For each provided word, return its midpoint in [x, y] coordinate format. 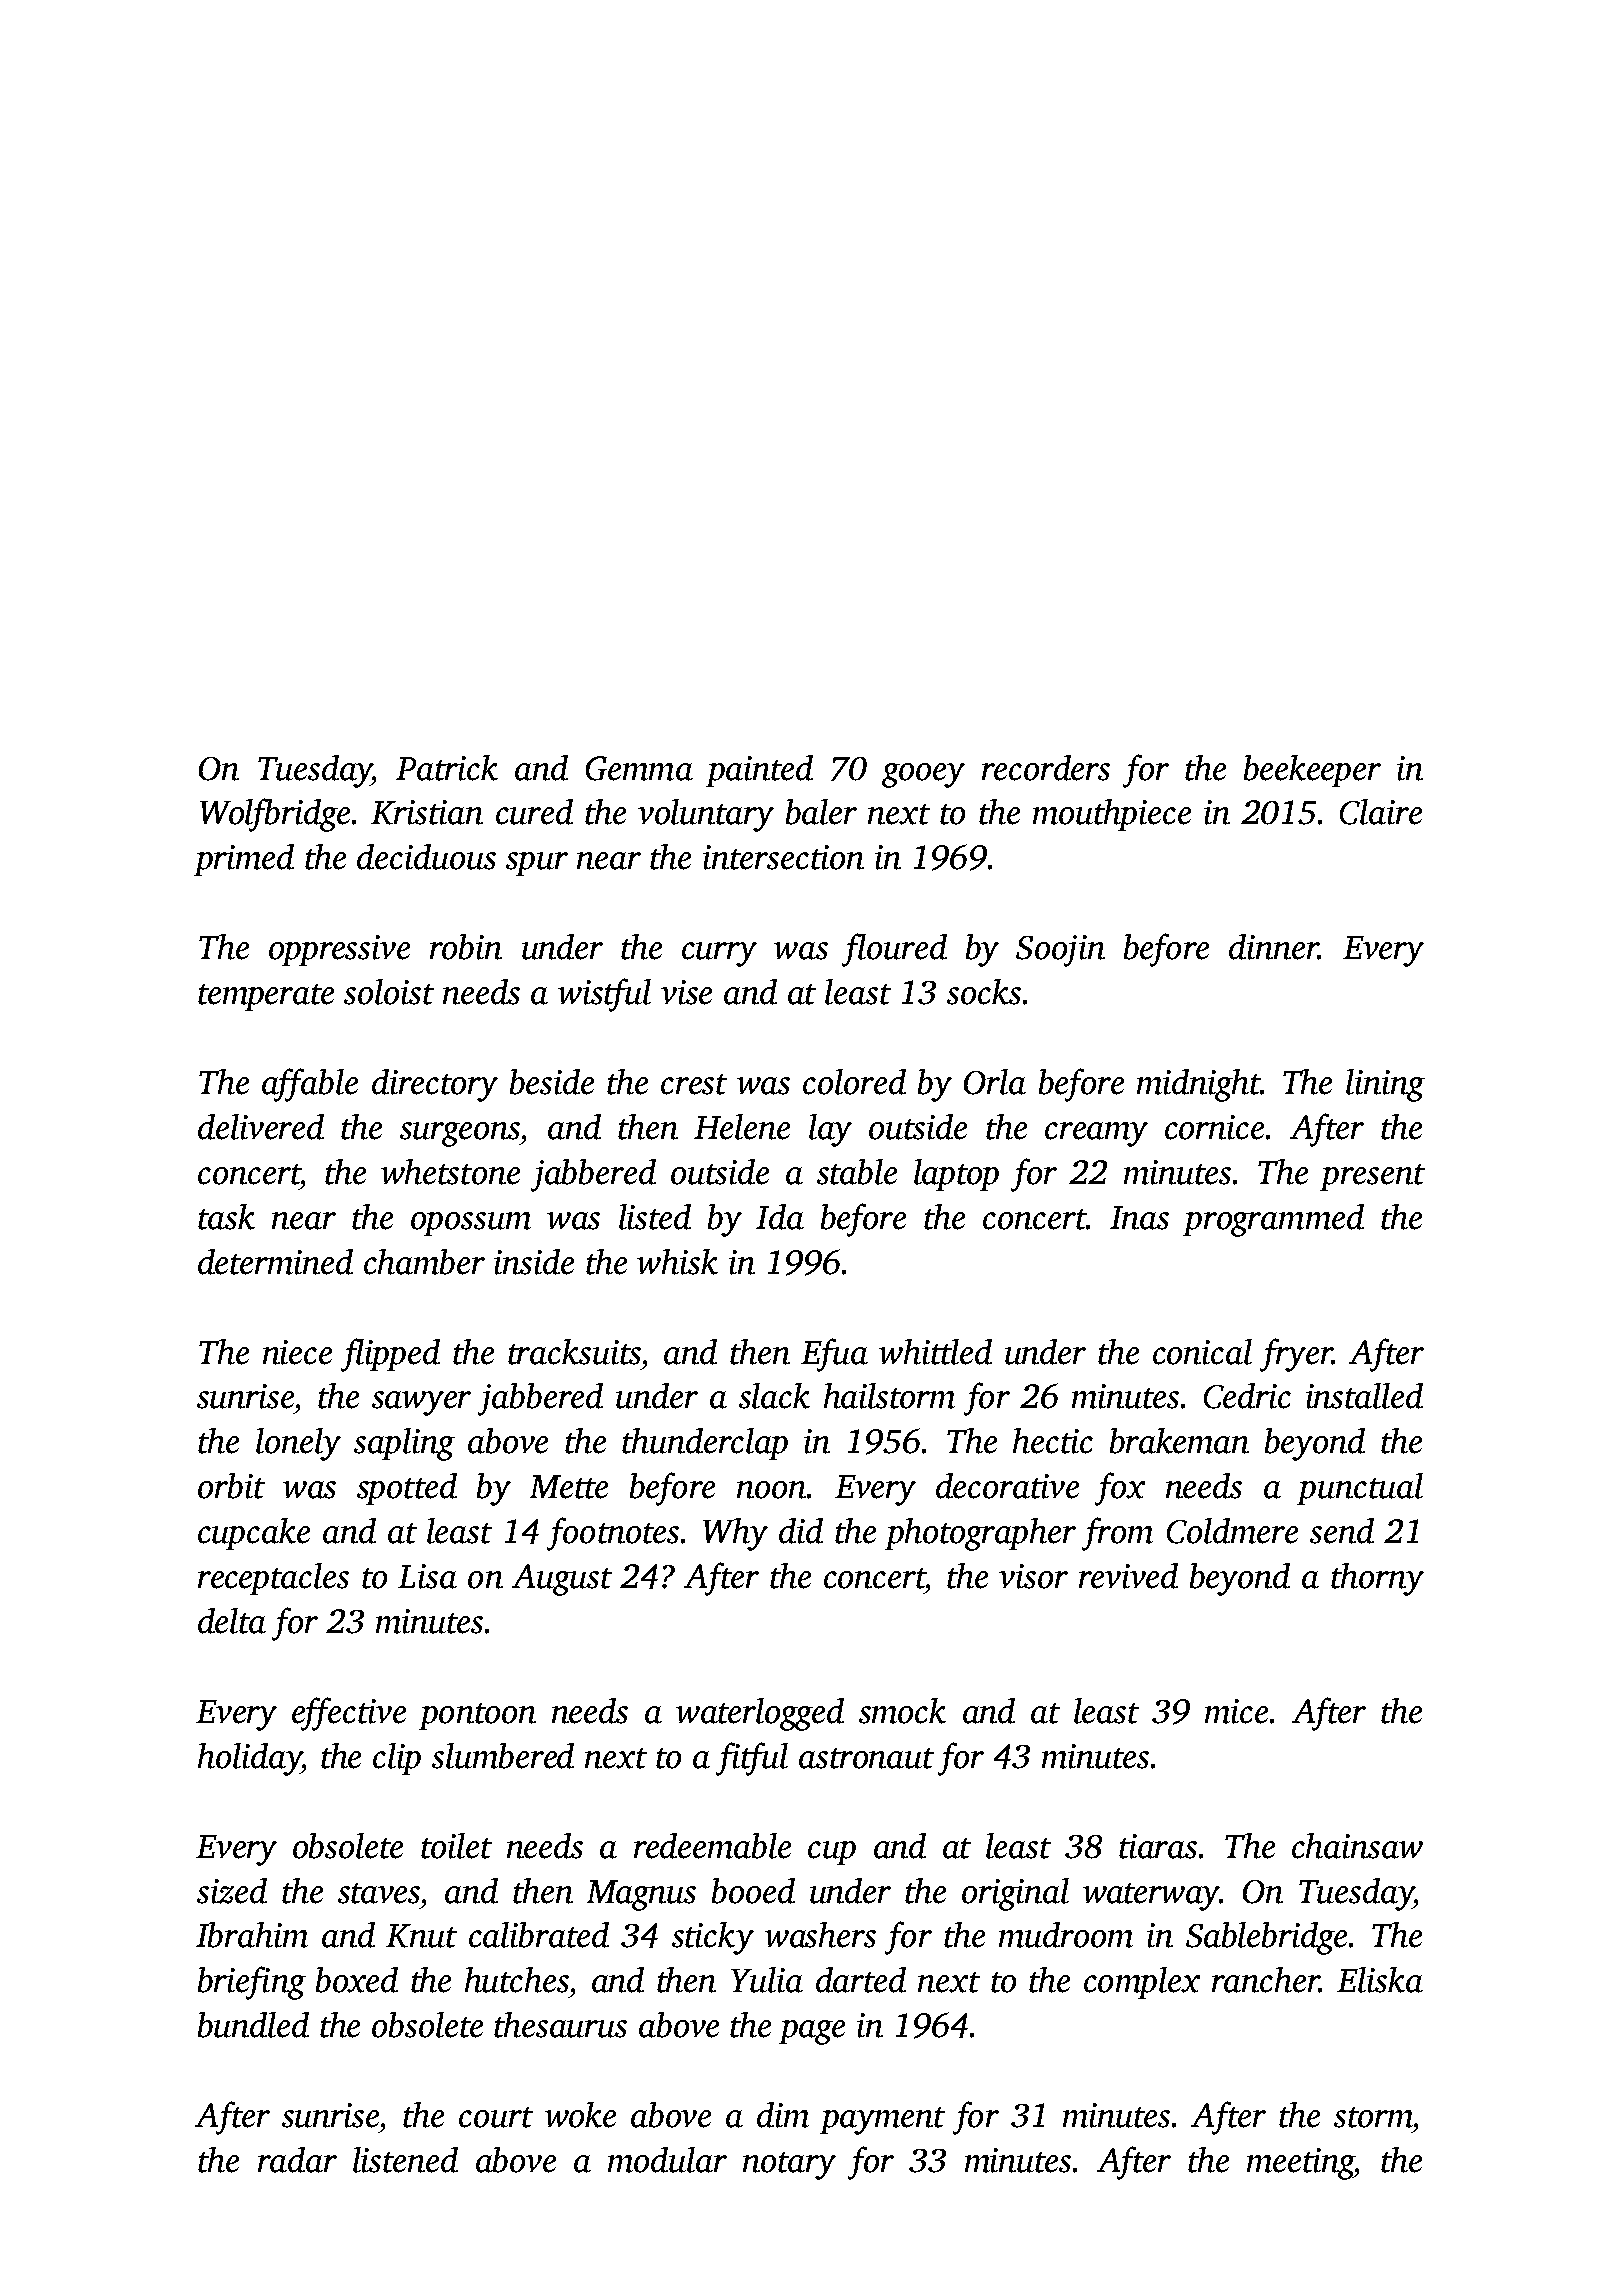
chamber [424, 1262]
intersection [783, 857]
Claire [1381, 812]
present [1372, 1177]
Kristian [427, 812]
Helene [742, 1127]
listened [405, 2160]
